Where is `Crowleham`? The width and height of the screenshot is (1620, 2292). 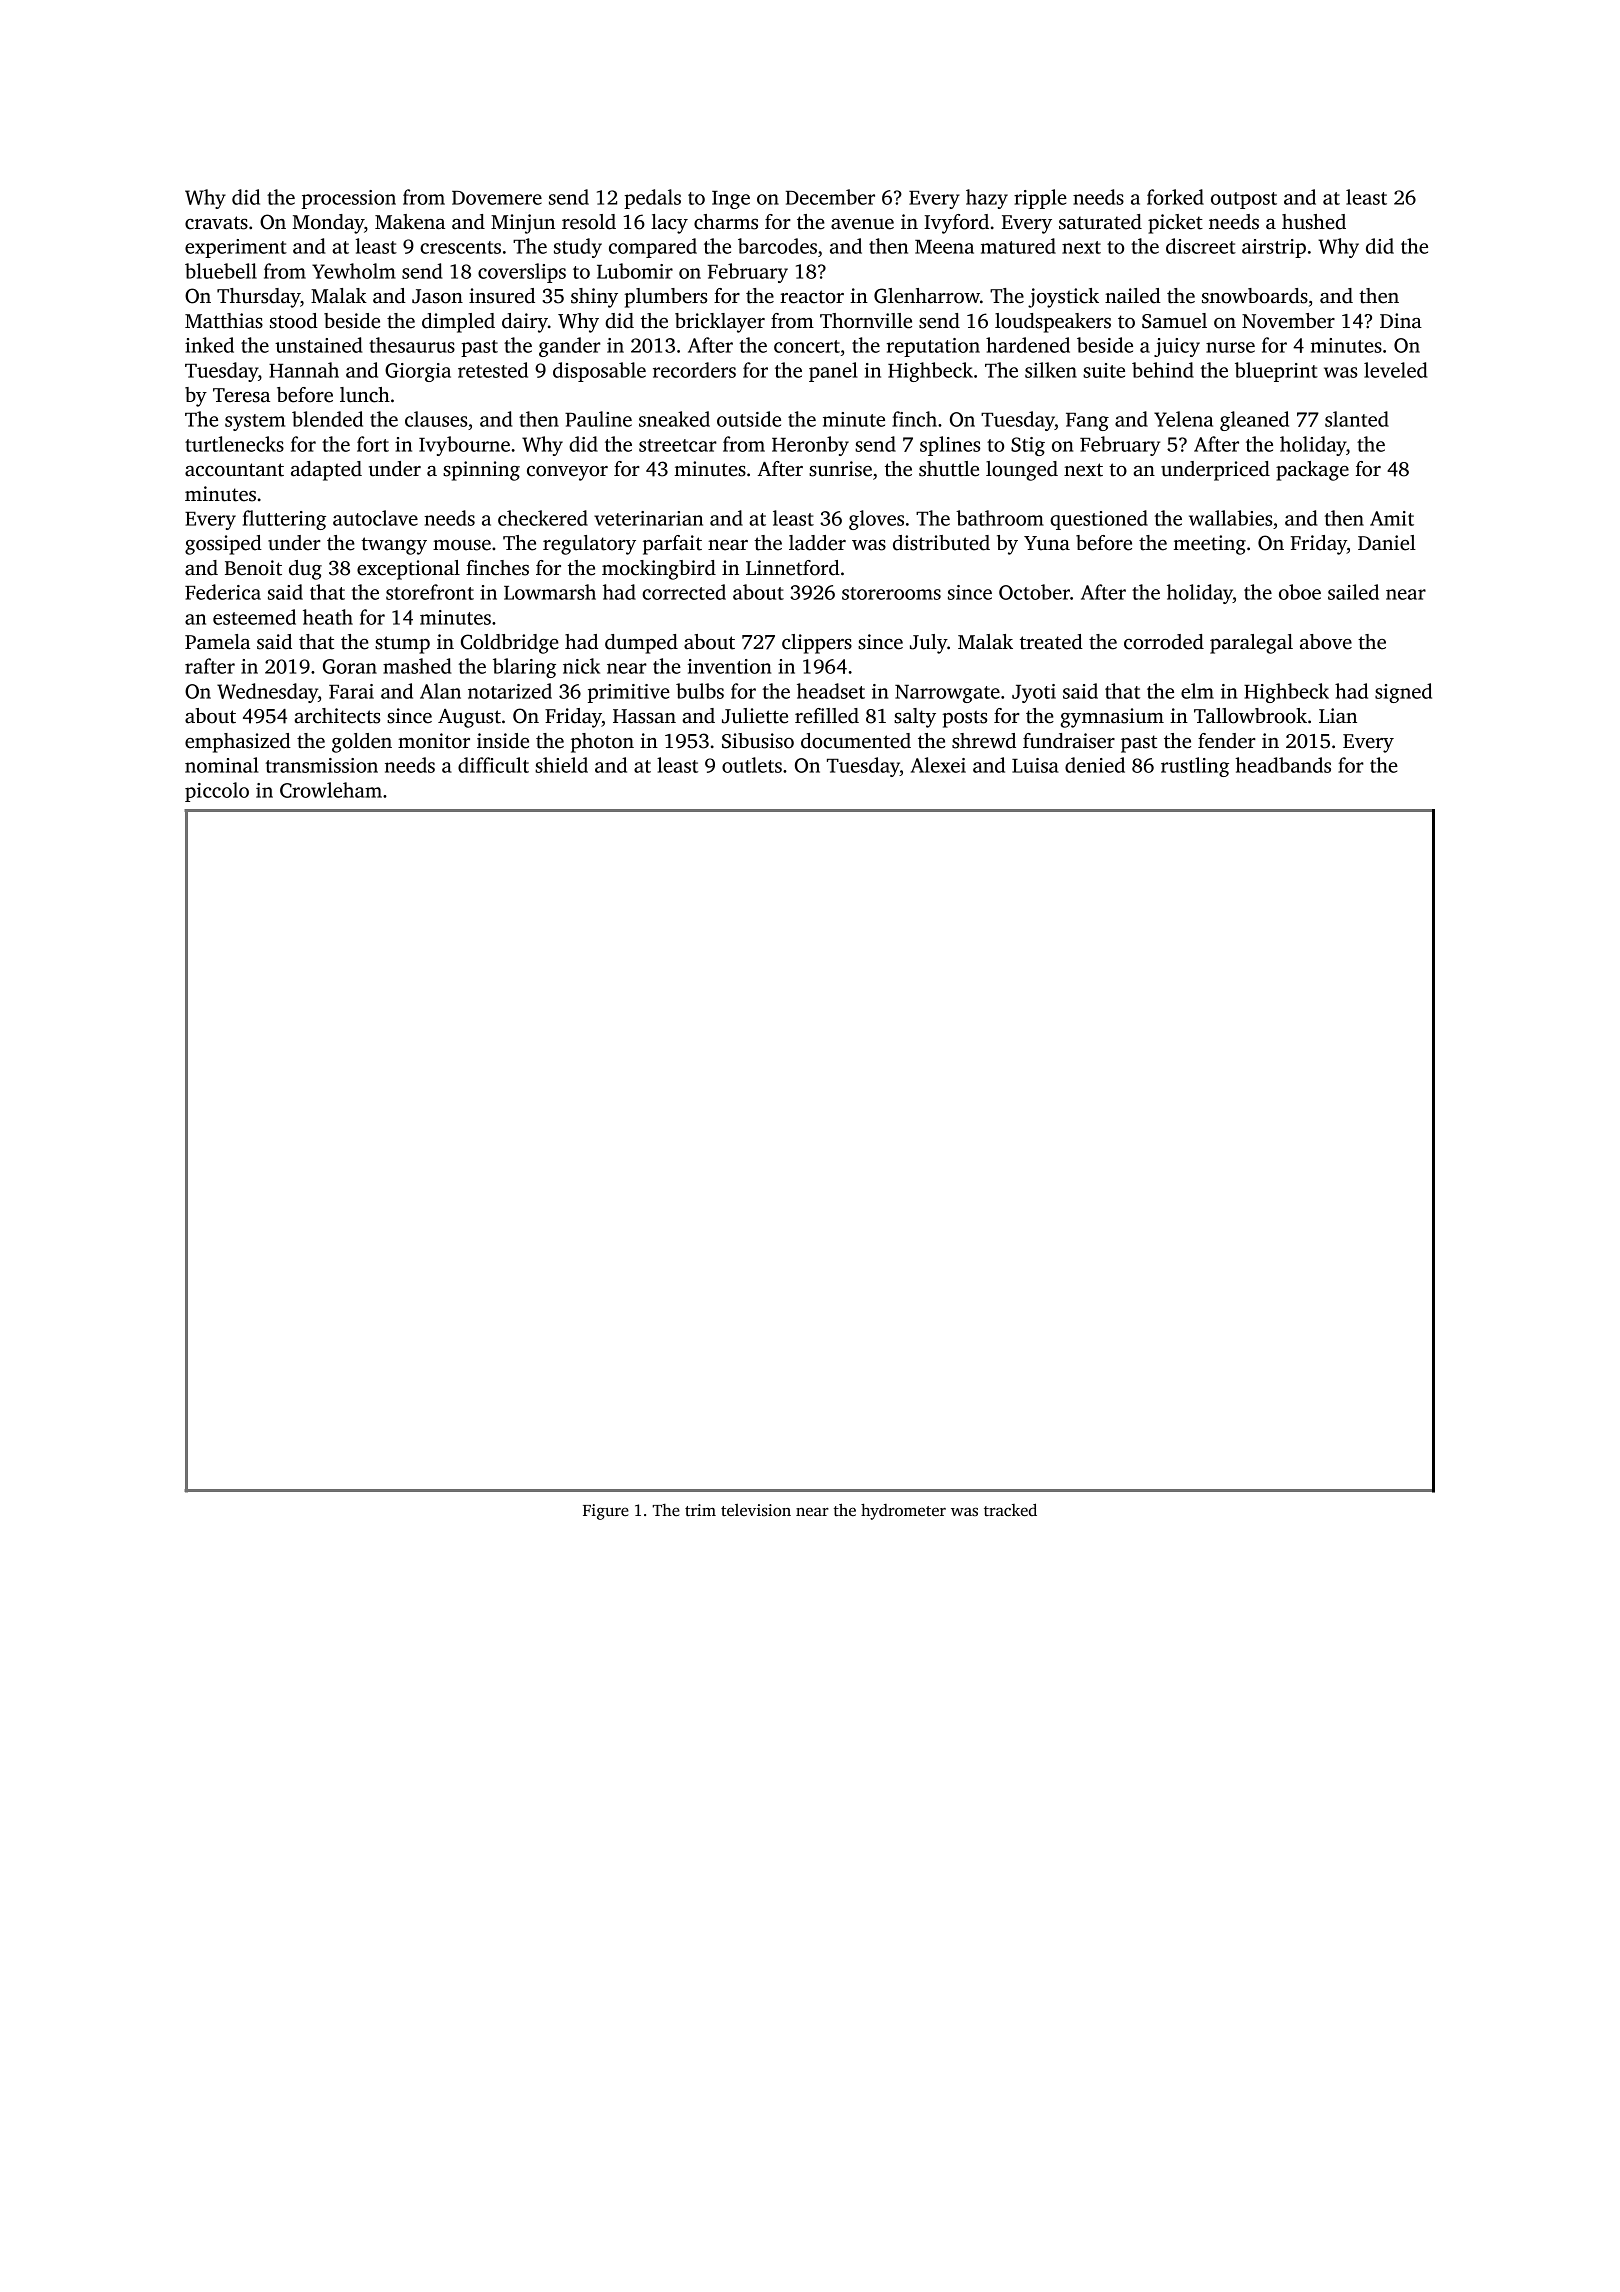
Crowleham is located at coordinates (331, 790).
